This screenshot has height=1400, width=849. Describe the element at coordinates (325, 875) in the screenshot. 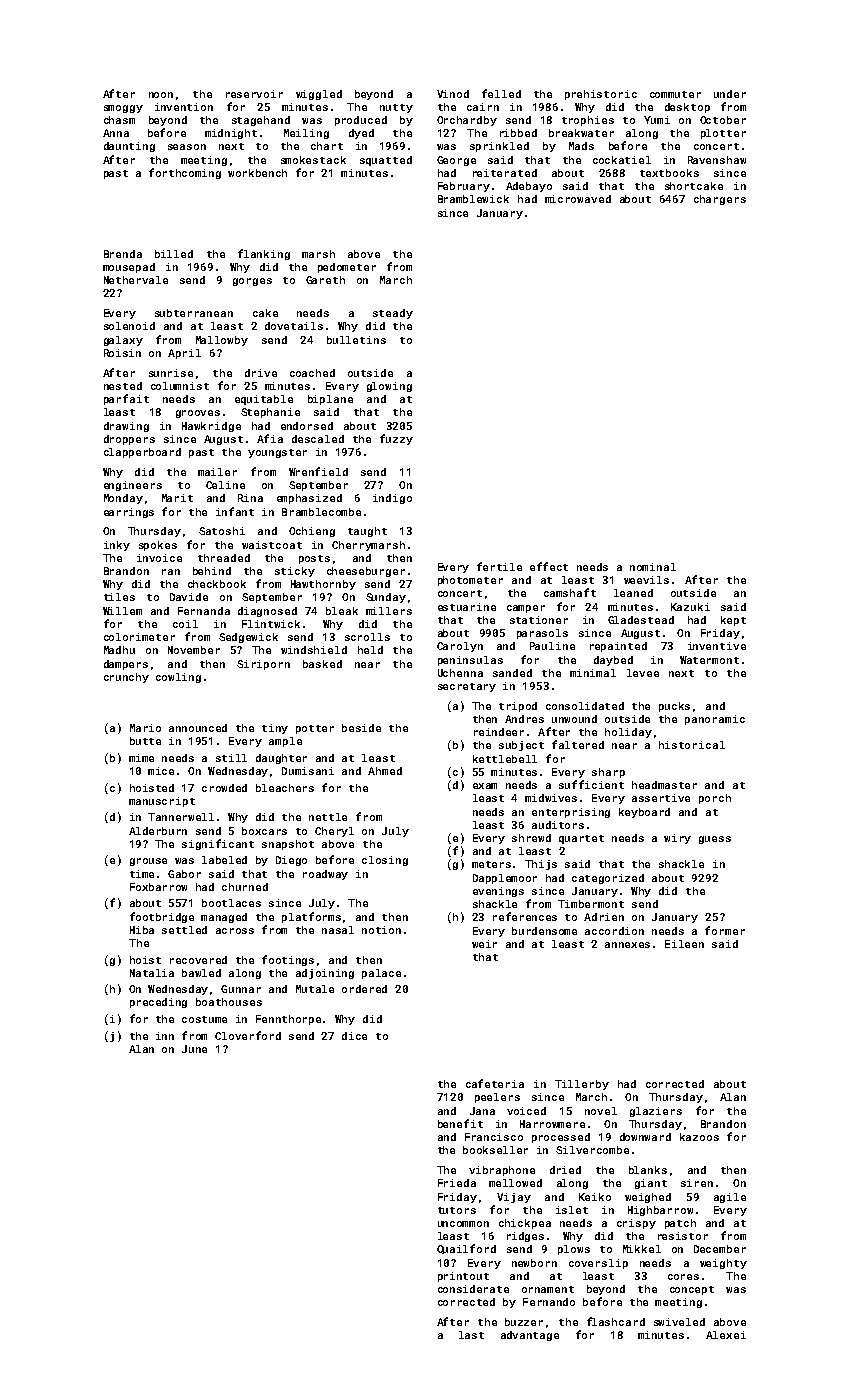

I see `roadway` at that location.
